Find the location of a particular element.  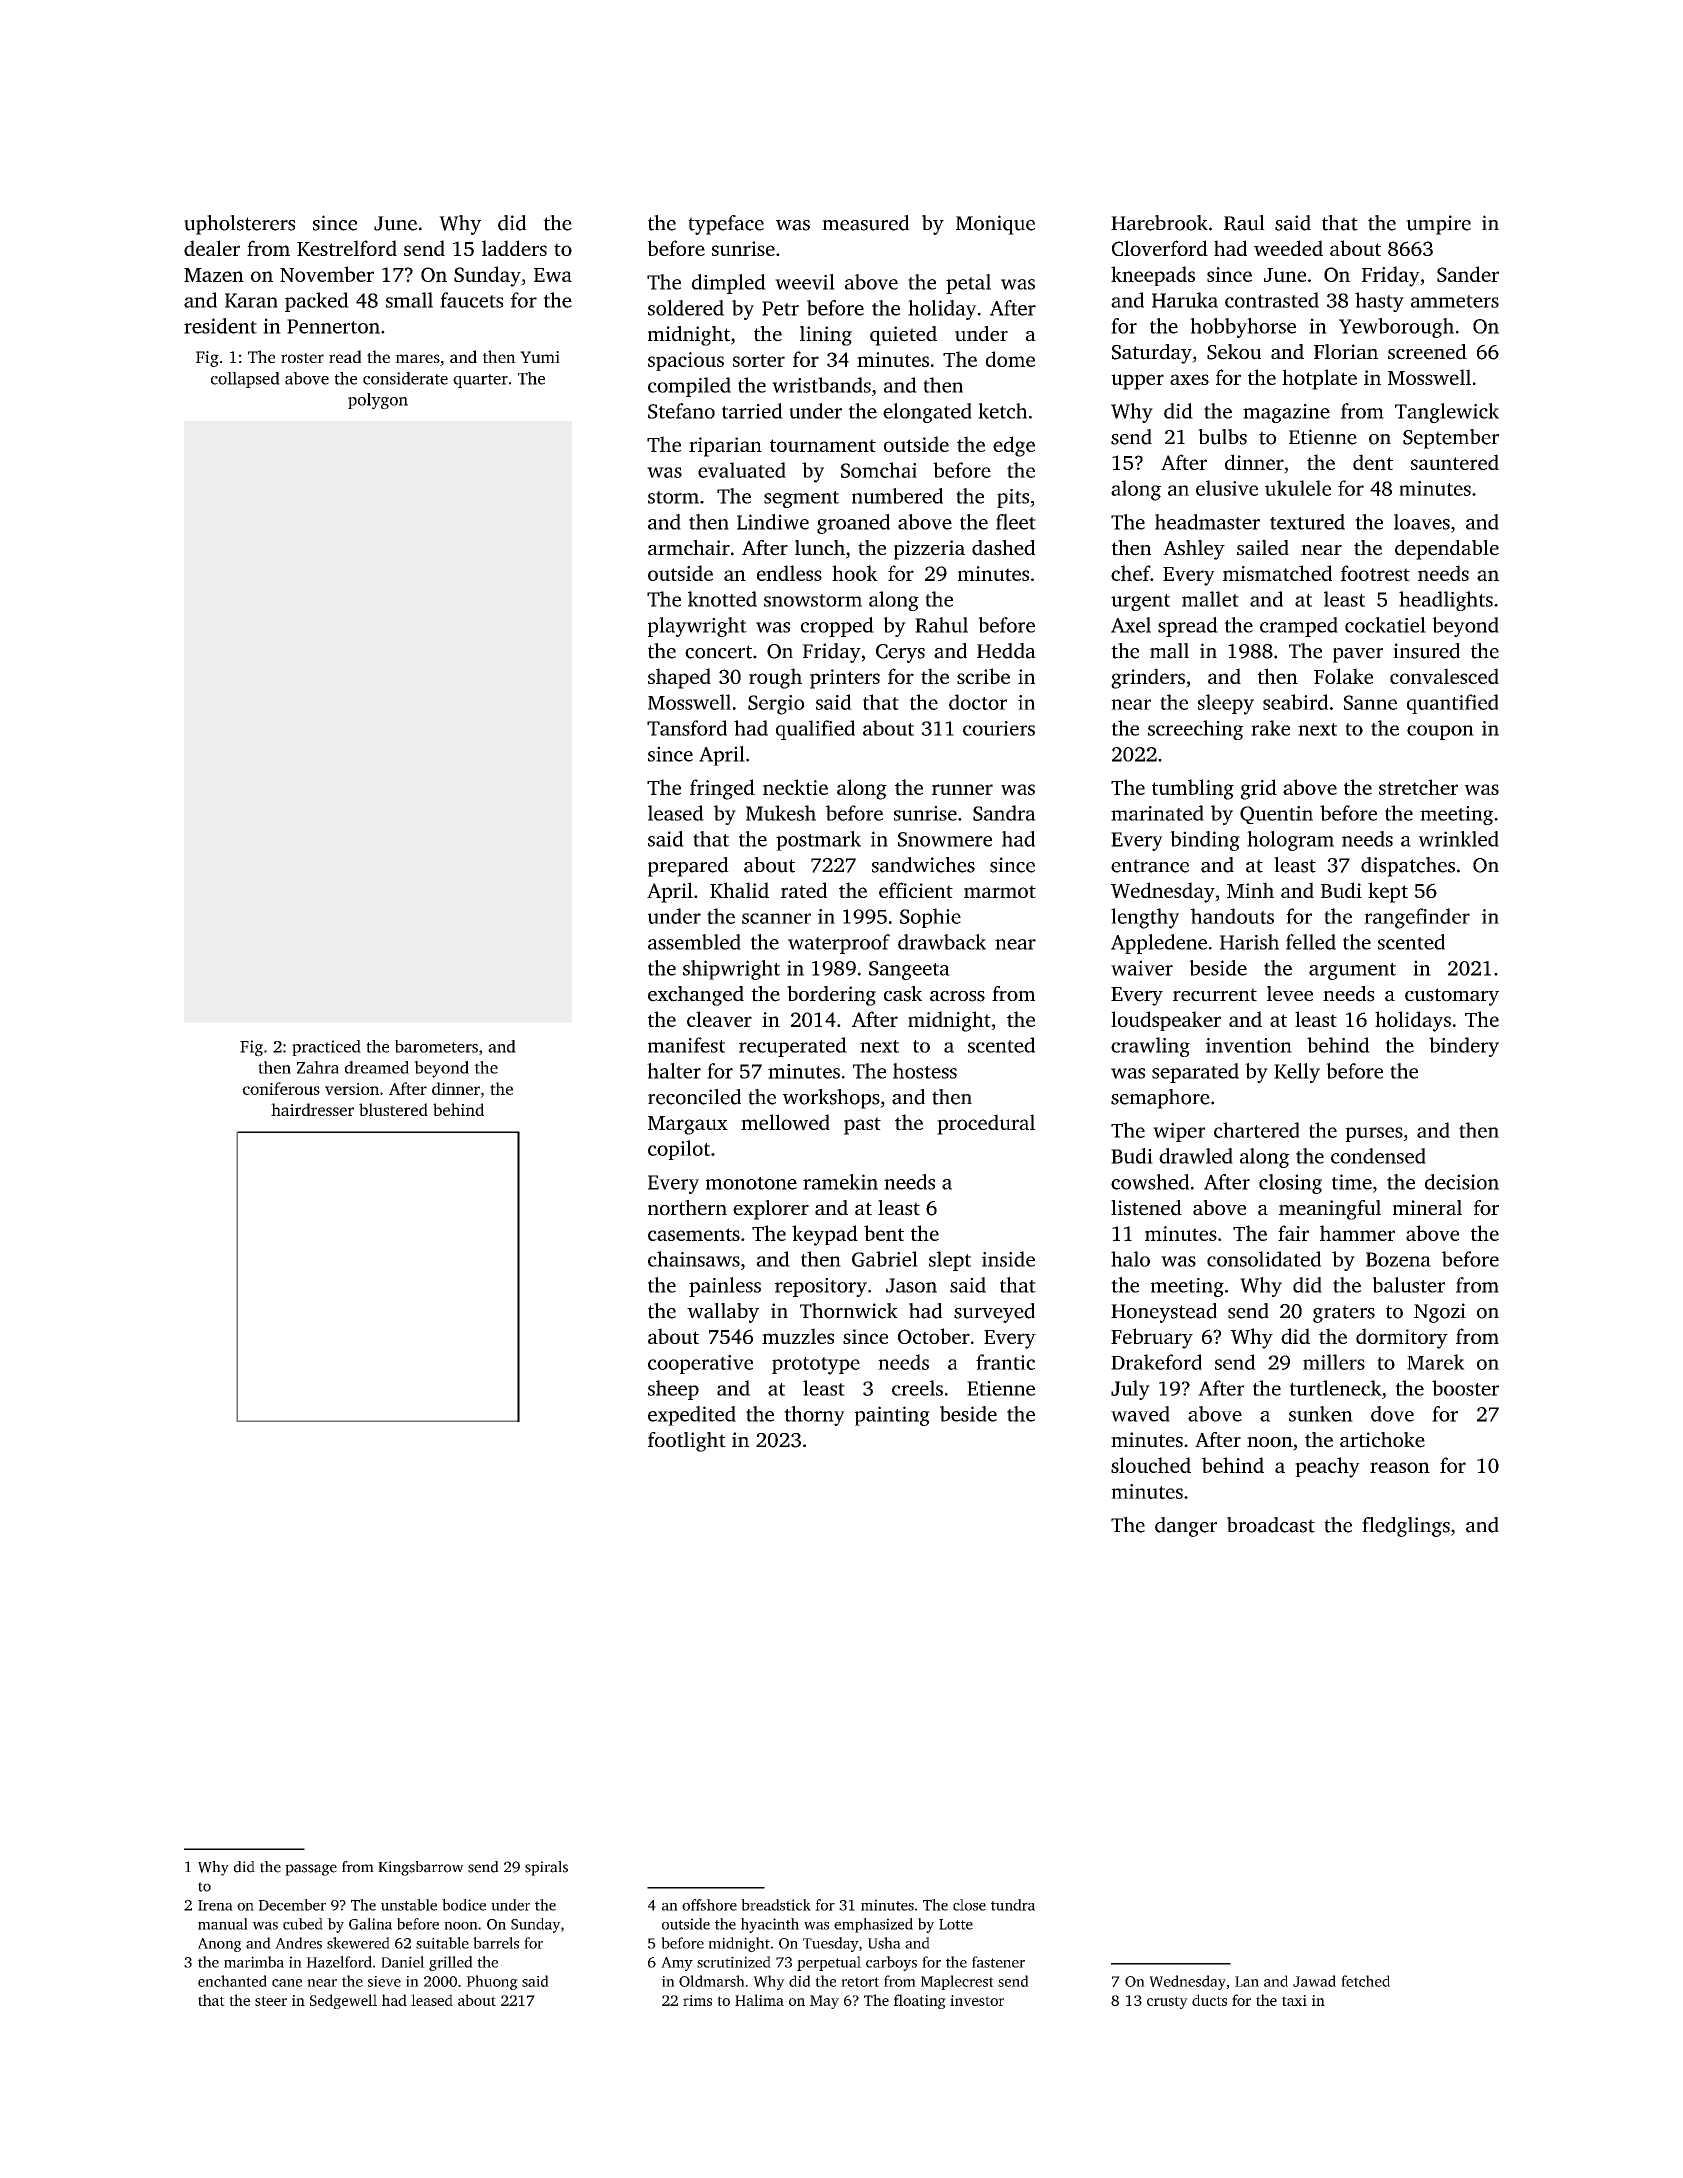

September is located at coordinates (1451, 439).
